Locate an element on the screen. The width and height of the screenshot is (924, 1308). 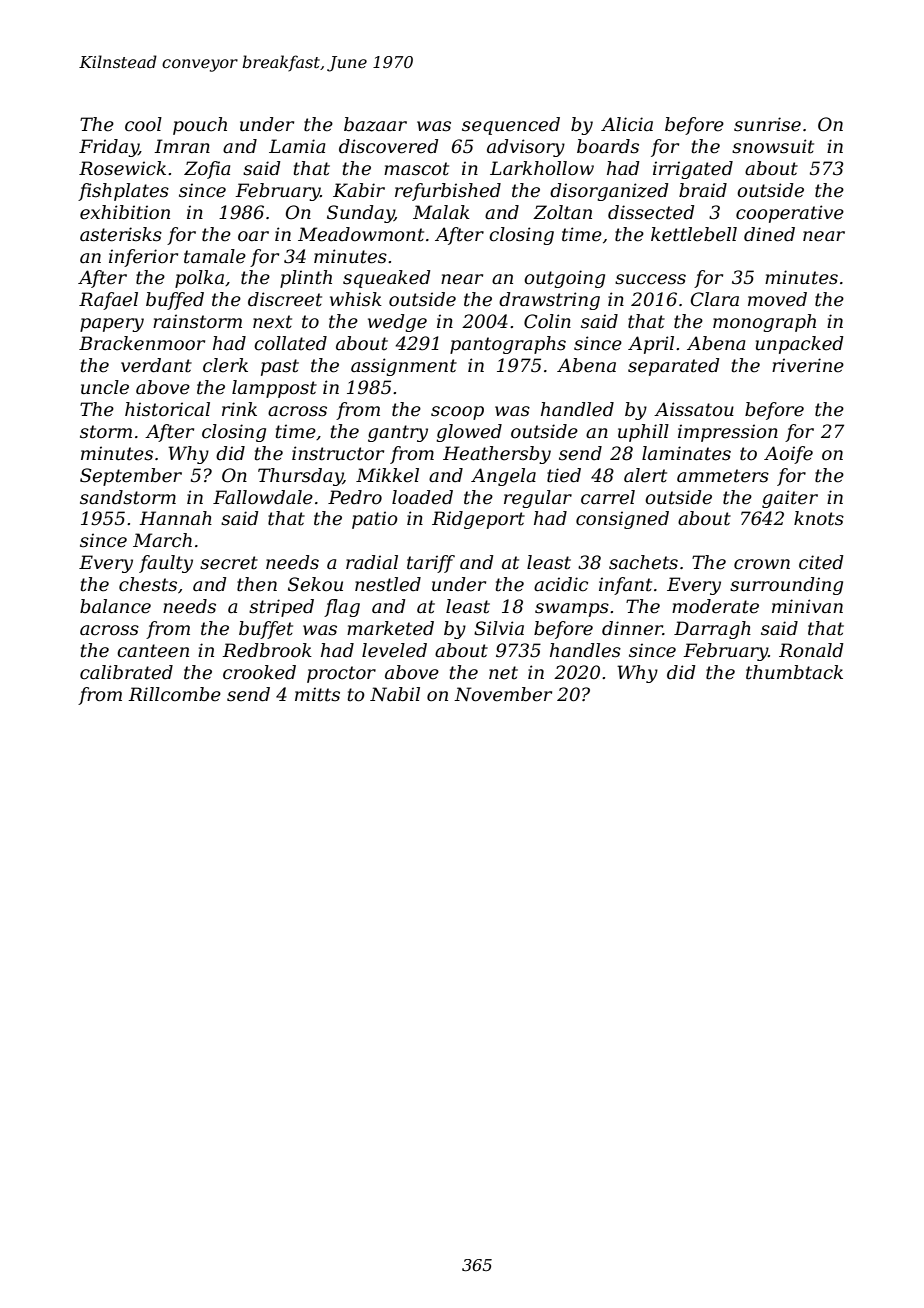
Brackenmoor is located at coordinates (142, 343).
